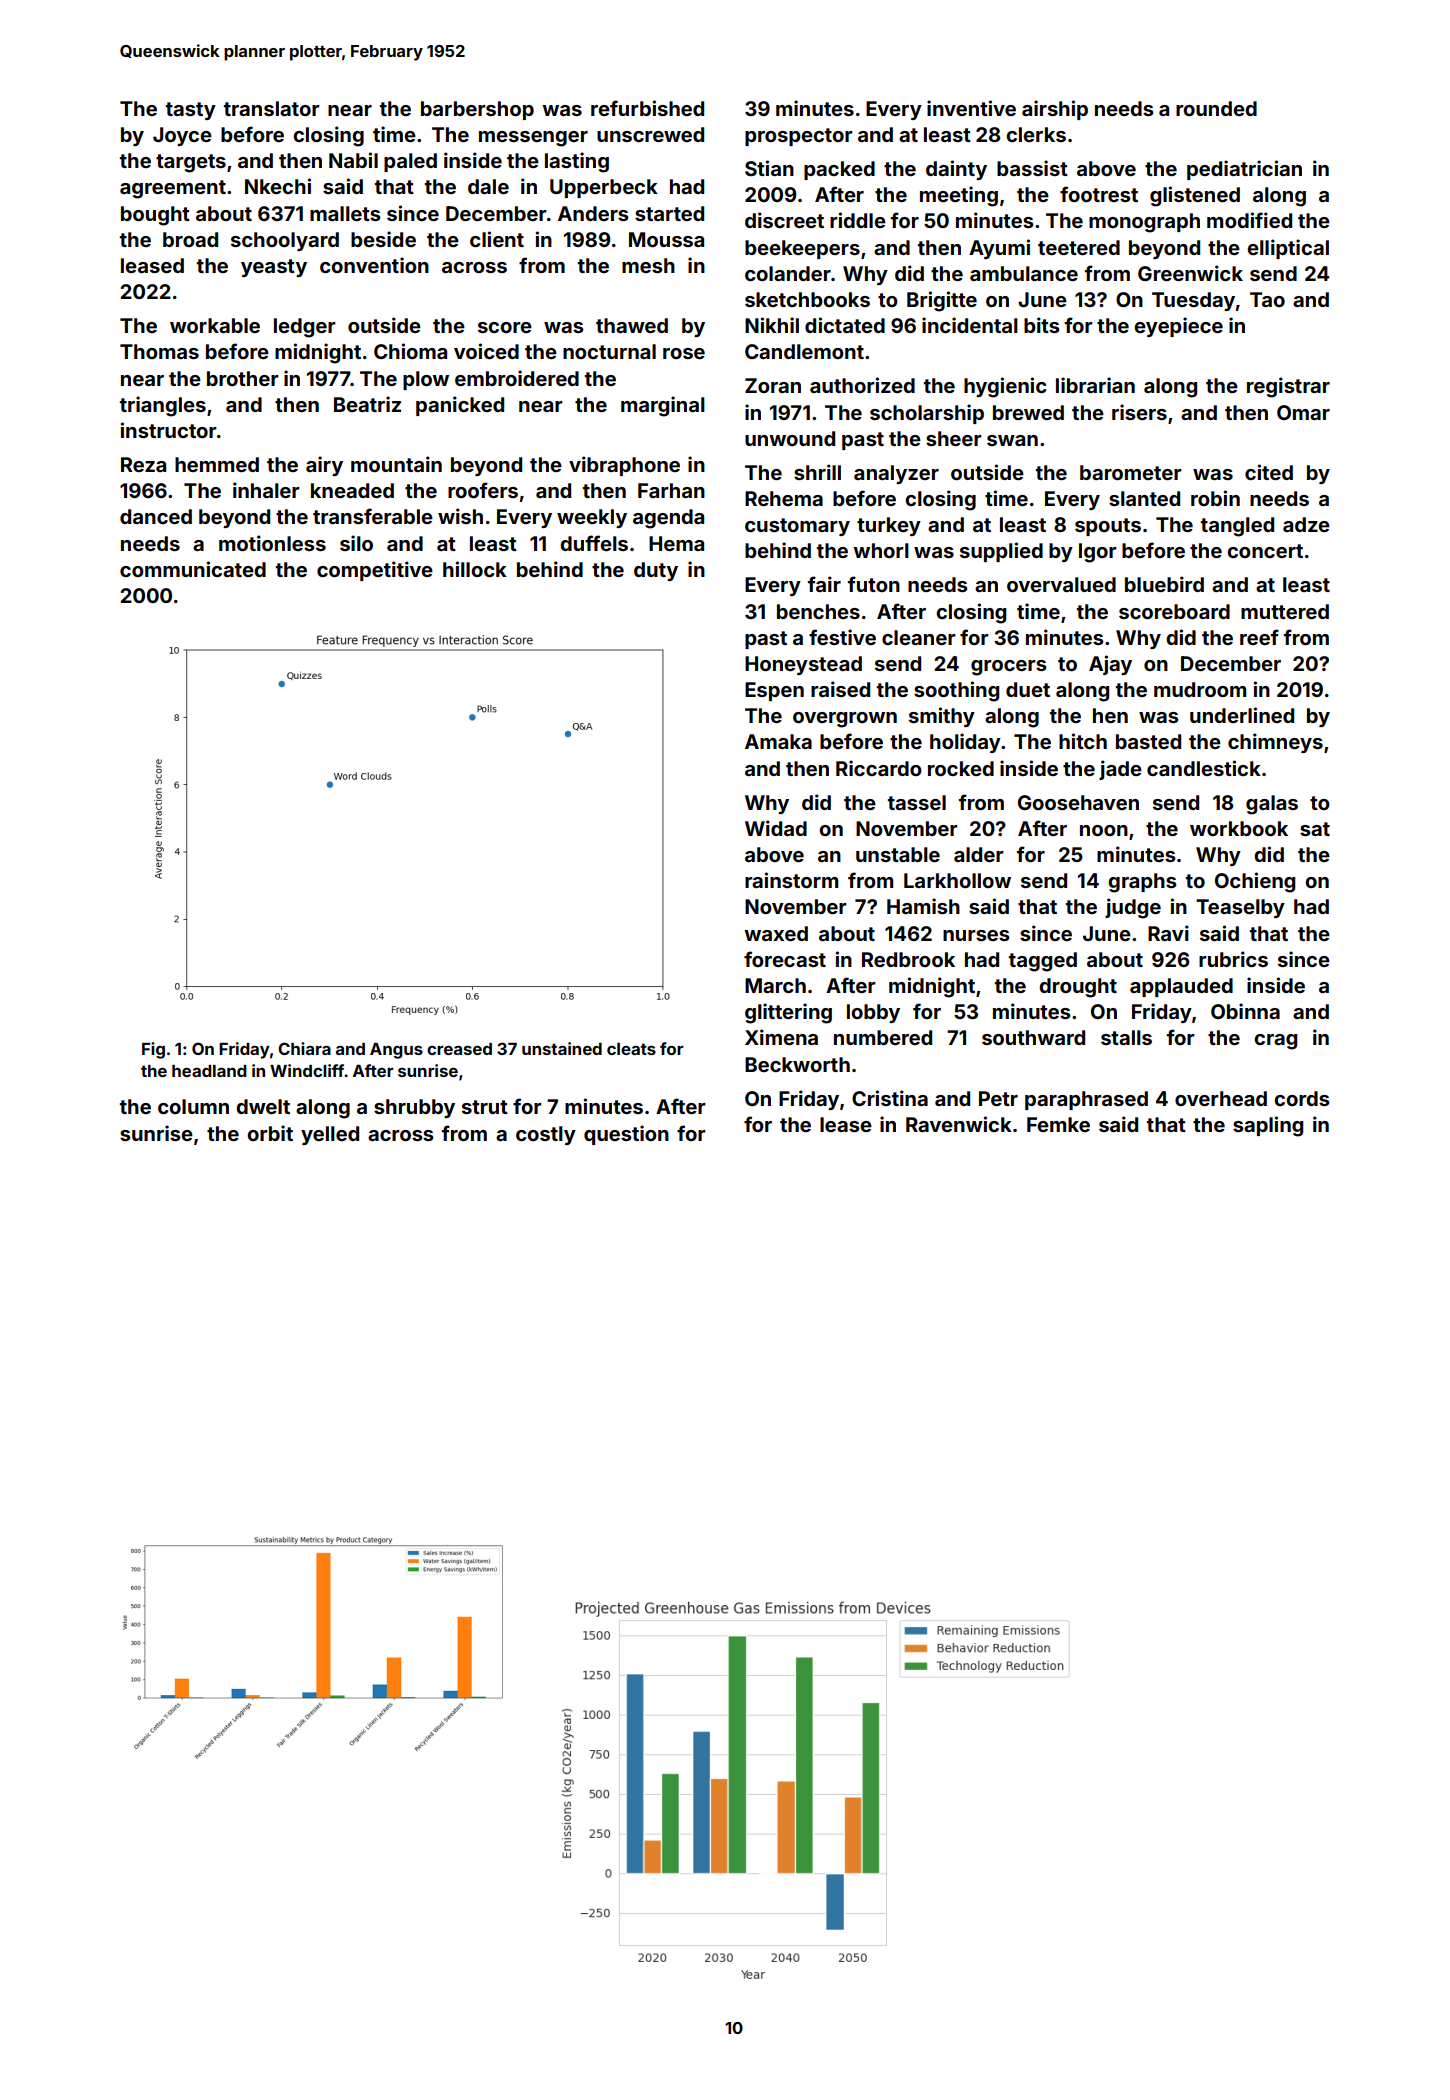  Describe the element at coordinates (648, 265) in the screenshot. I see `mesh` at that location.
